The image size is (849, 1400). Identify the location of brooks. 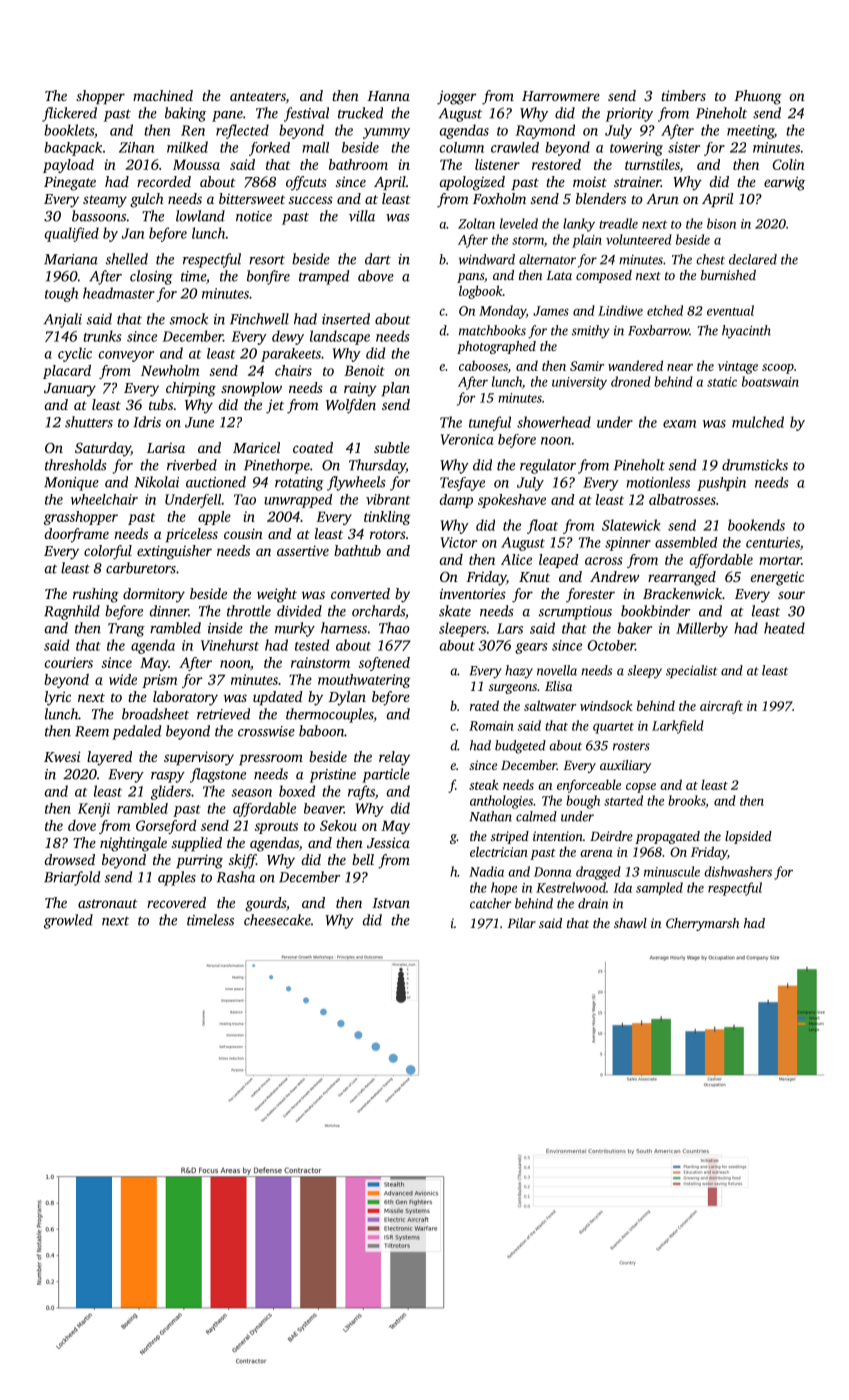
(687, 801).
